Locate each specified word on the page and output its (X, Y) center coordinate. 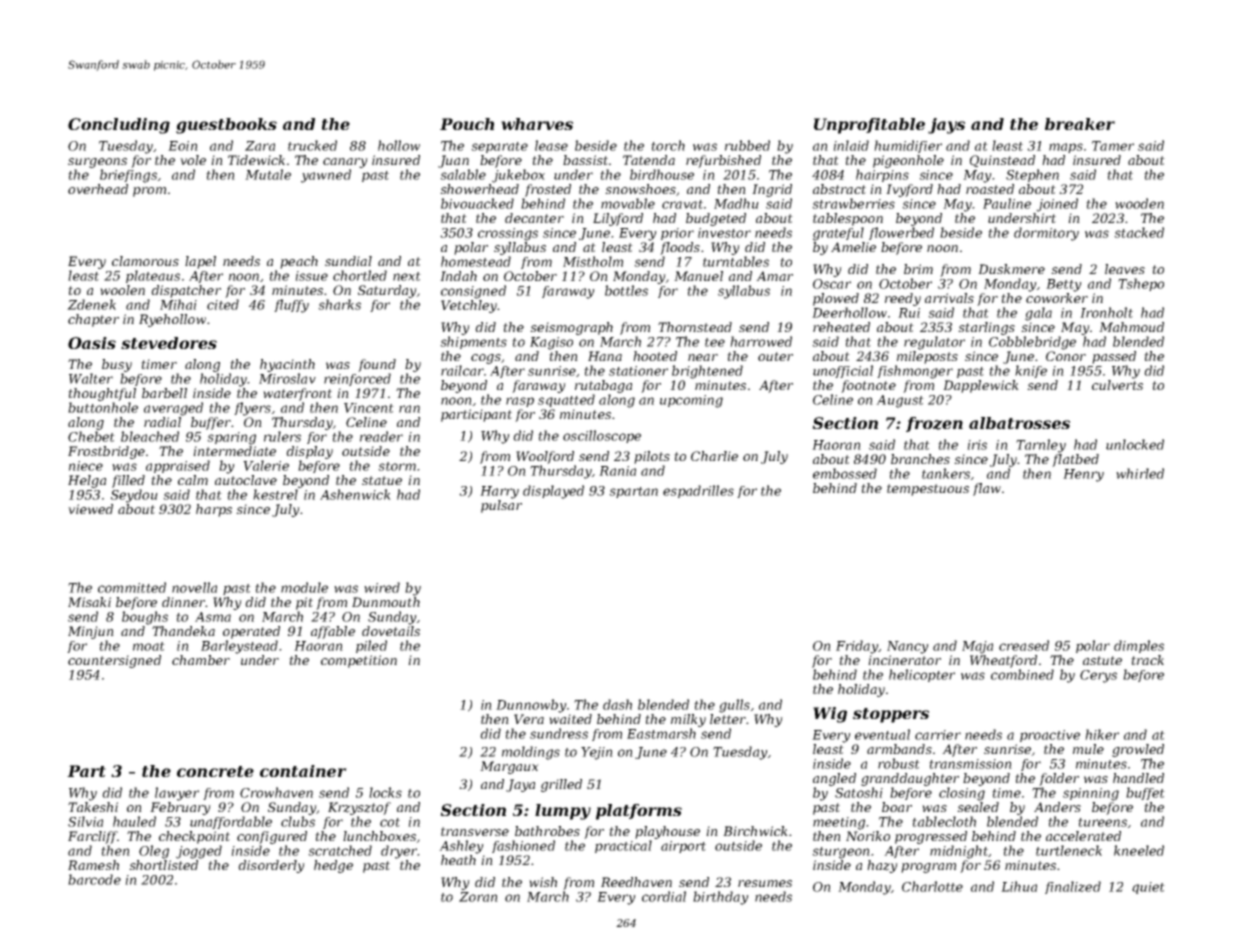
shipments (473, 342)
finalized (1073, 887)
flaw (987, 489)
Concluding (119, 126)
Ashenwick (355, 494)
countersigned (114, 661)
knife (1031, 371)
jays (946, 126)
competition (359, 661)
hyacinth (287, 365)
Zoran (478, 897)
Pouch (467, 124)
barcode (94, 879)
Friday (857, 647)
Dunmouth (386, 602)
